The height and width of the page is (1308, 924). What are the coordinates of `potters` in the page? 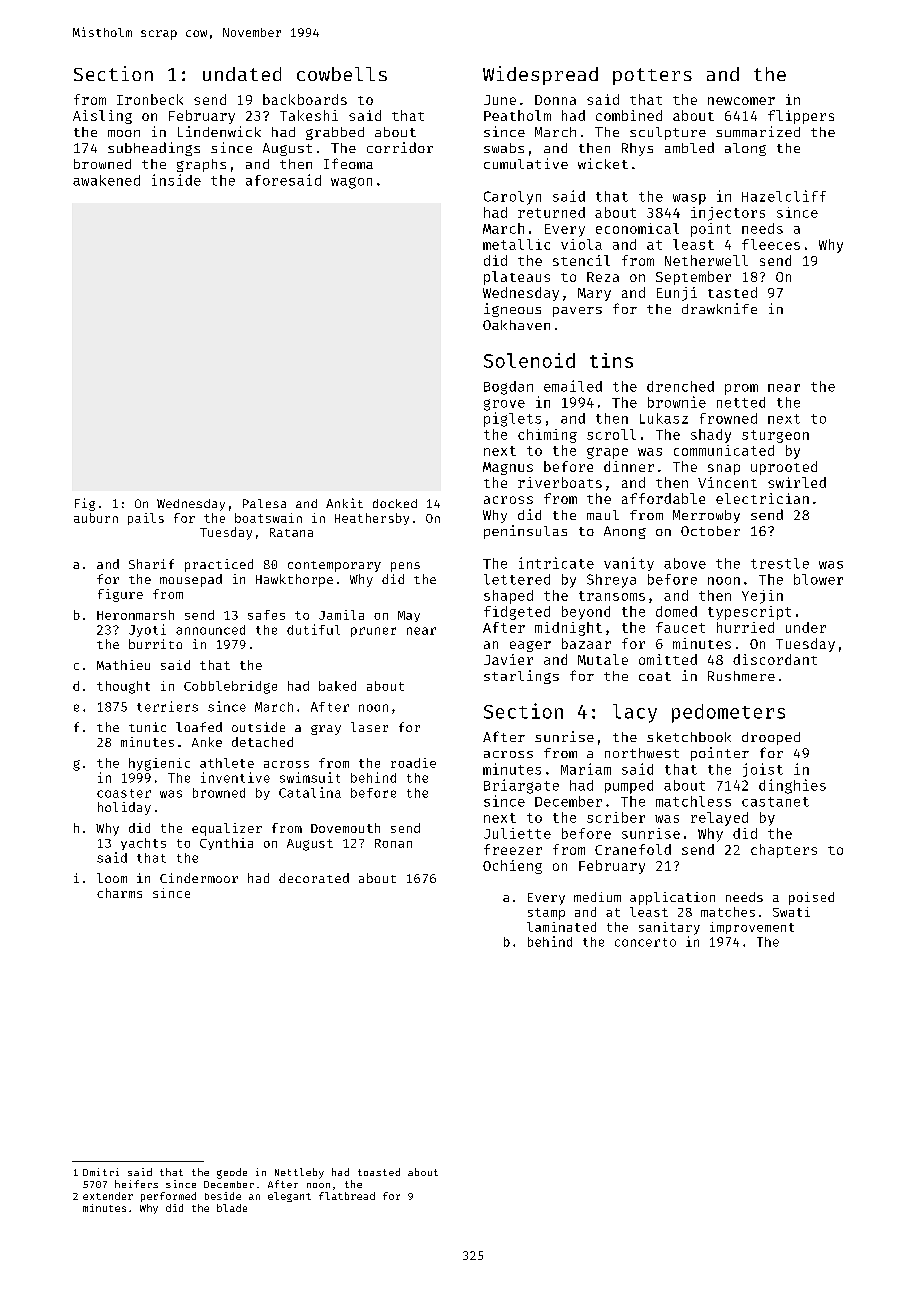 It's located at (652, 76).
